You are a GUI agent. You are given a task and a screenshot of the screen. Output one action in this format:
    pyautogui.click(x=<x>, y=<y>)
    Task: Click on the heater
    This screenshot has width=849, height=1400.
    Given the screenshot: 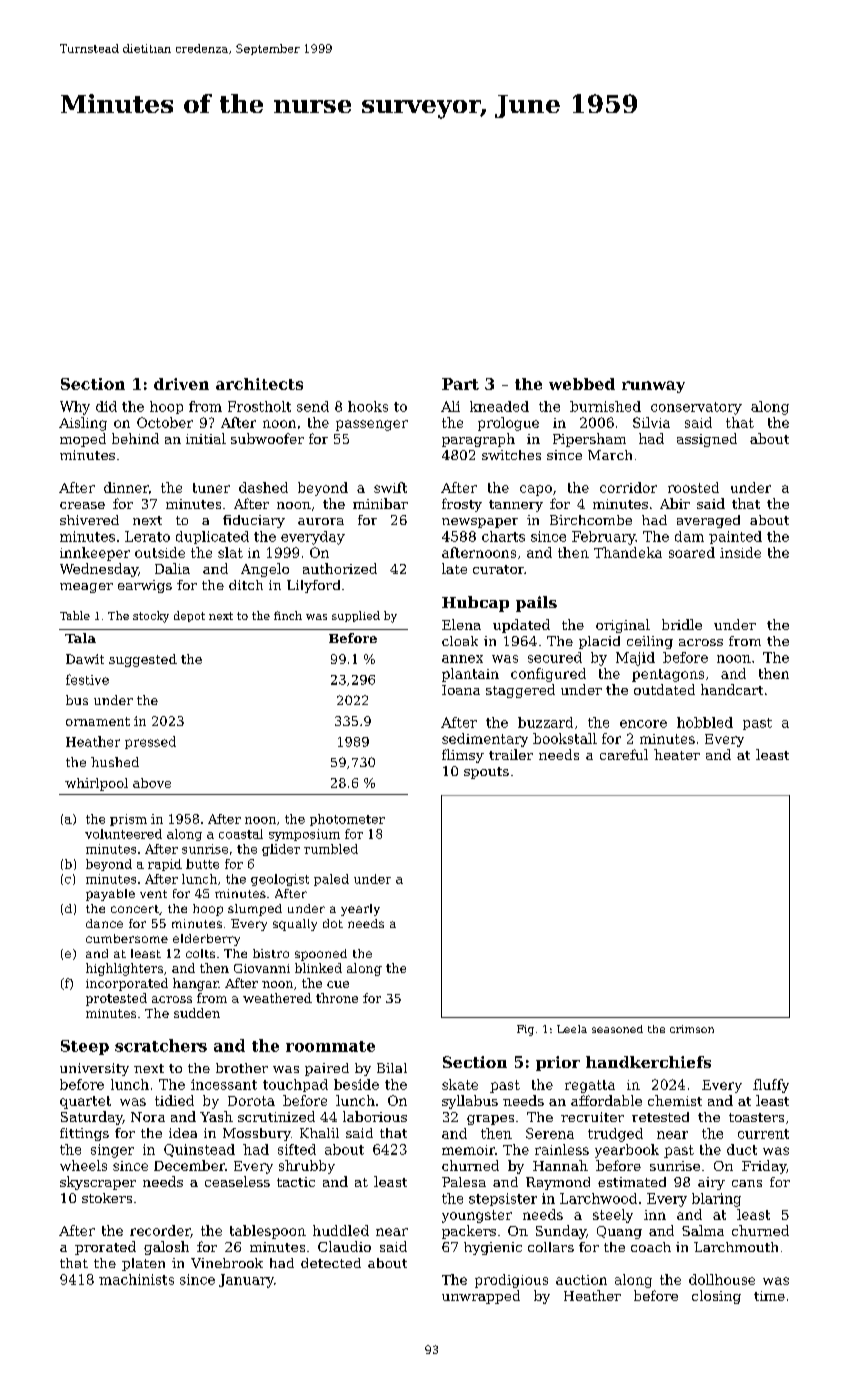 What is the action you would take?
    pyautogui.click(x=677, y=754)
